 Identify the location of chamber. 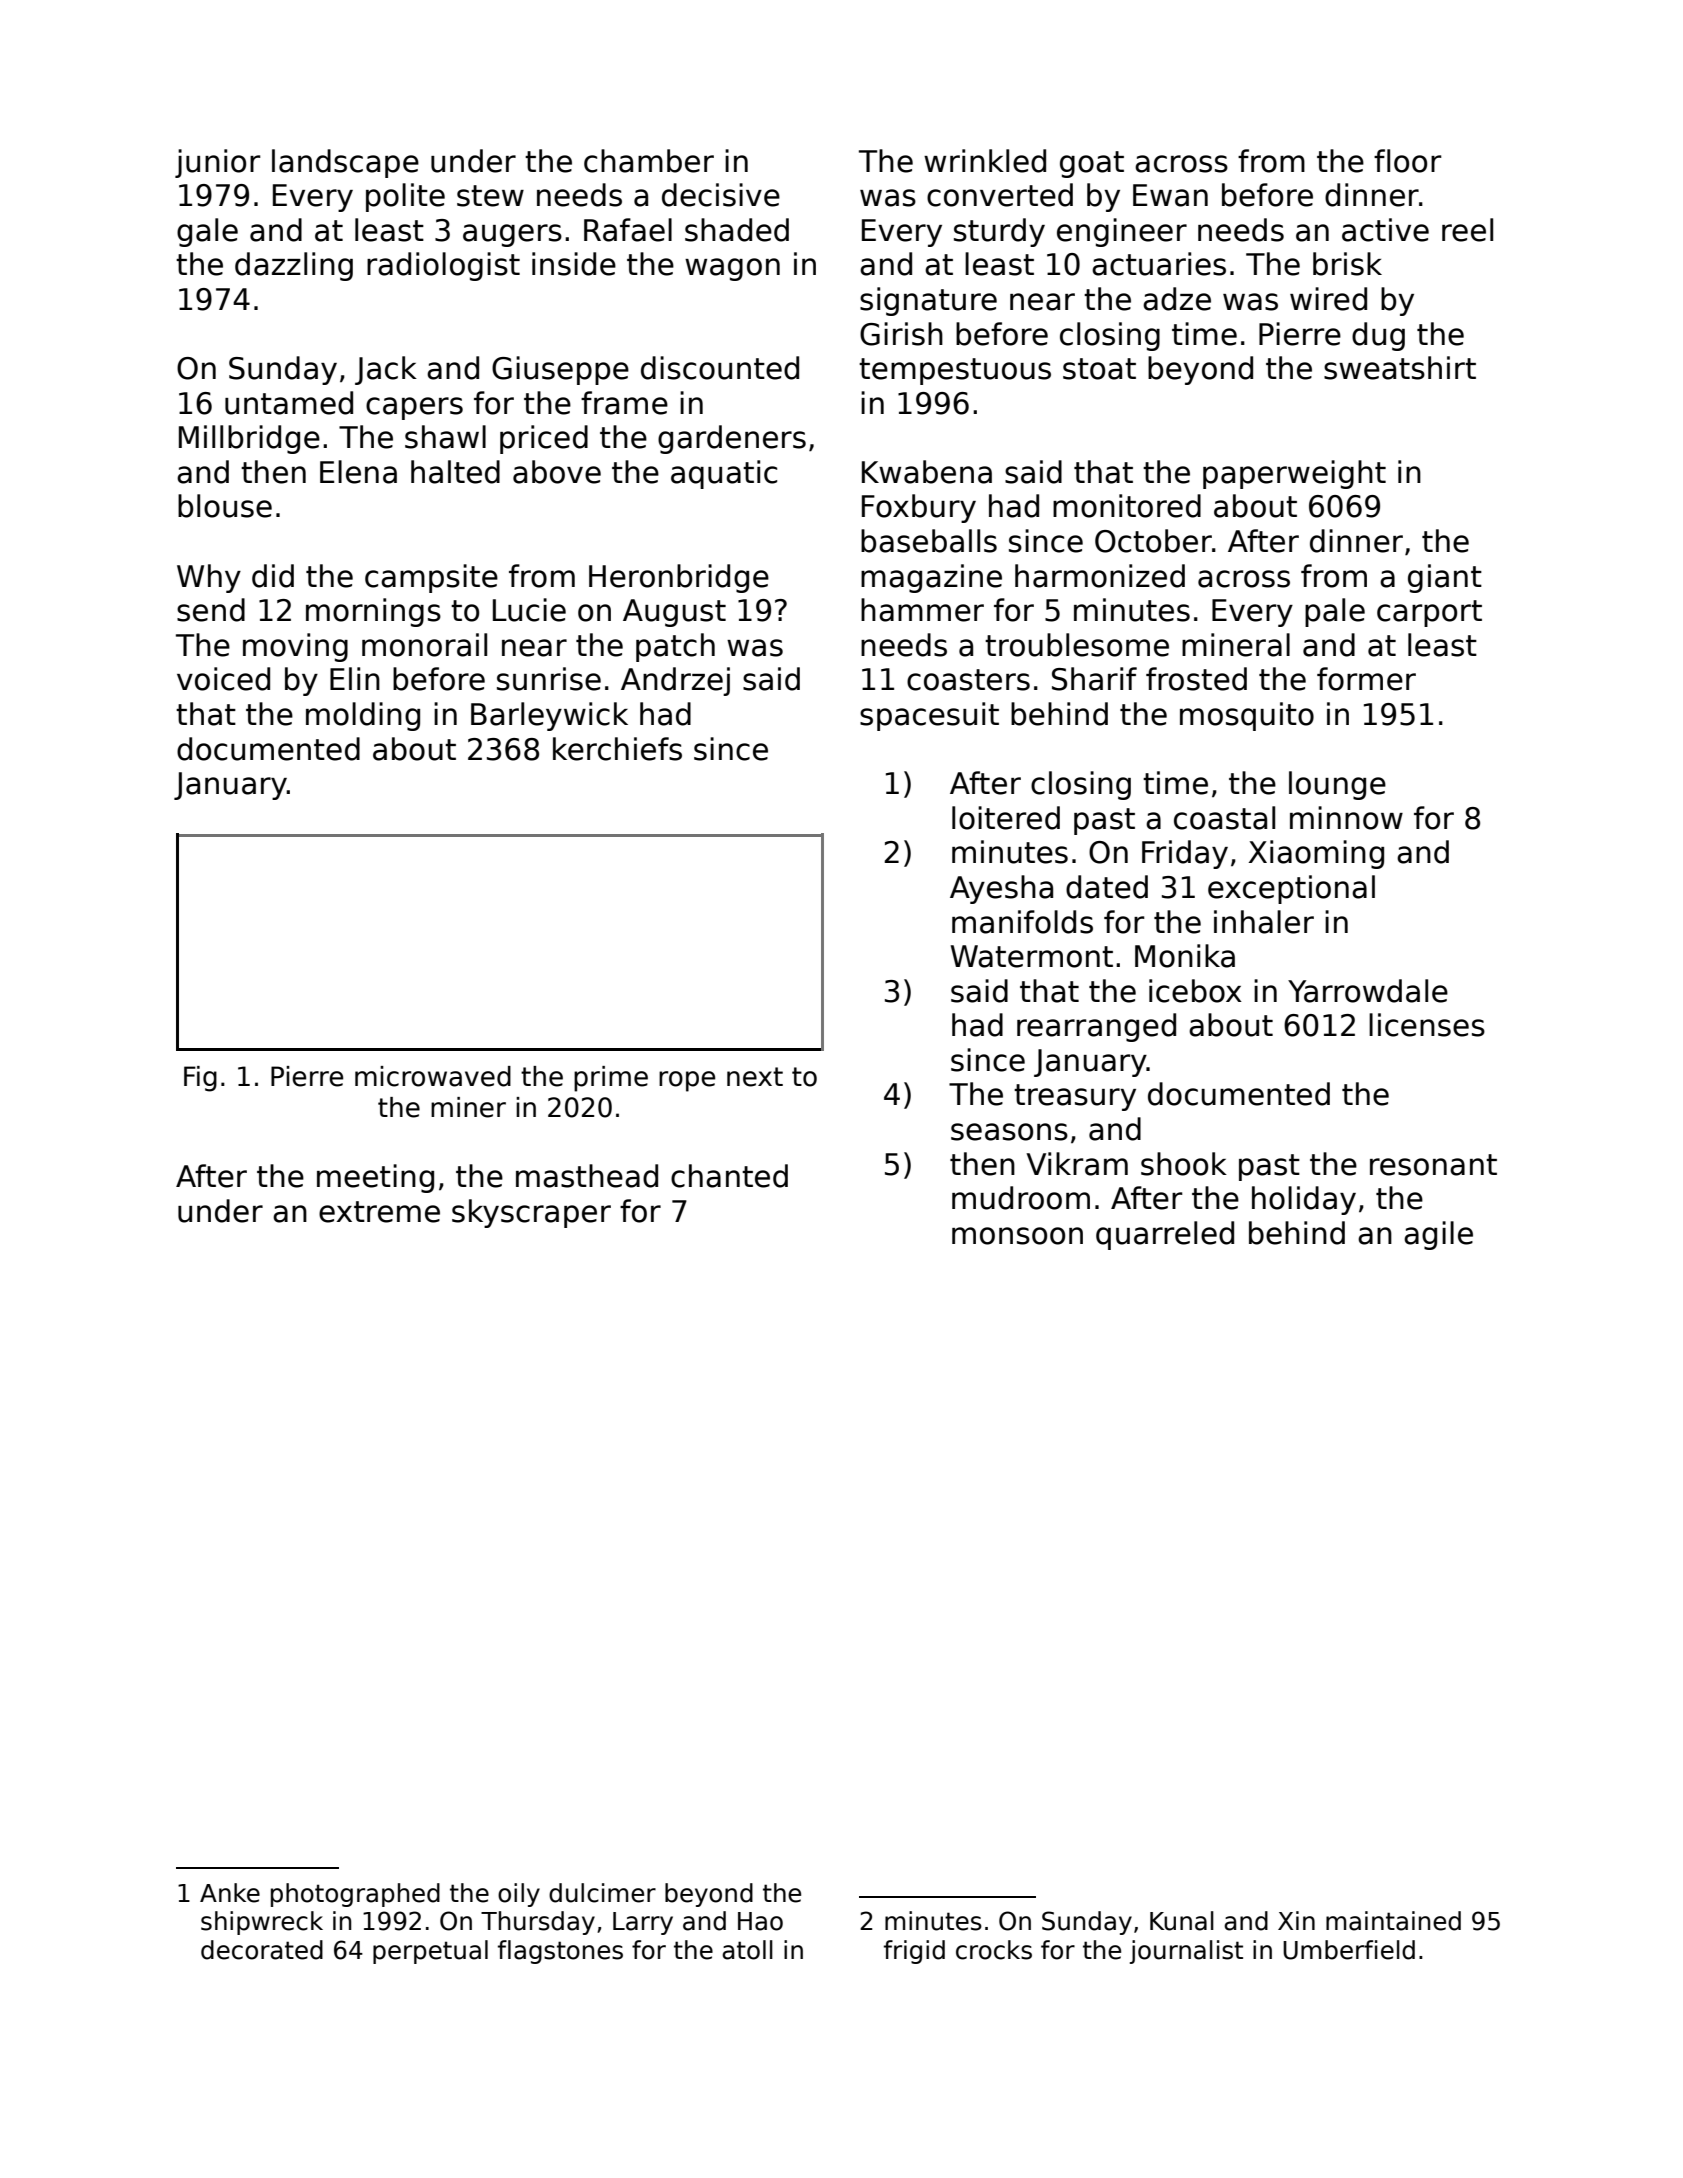
(649, 161).
